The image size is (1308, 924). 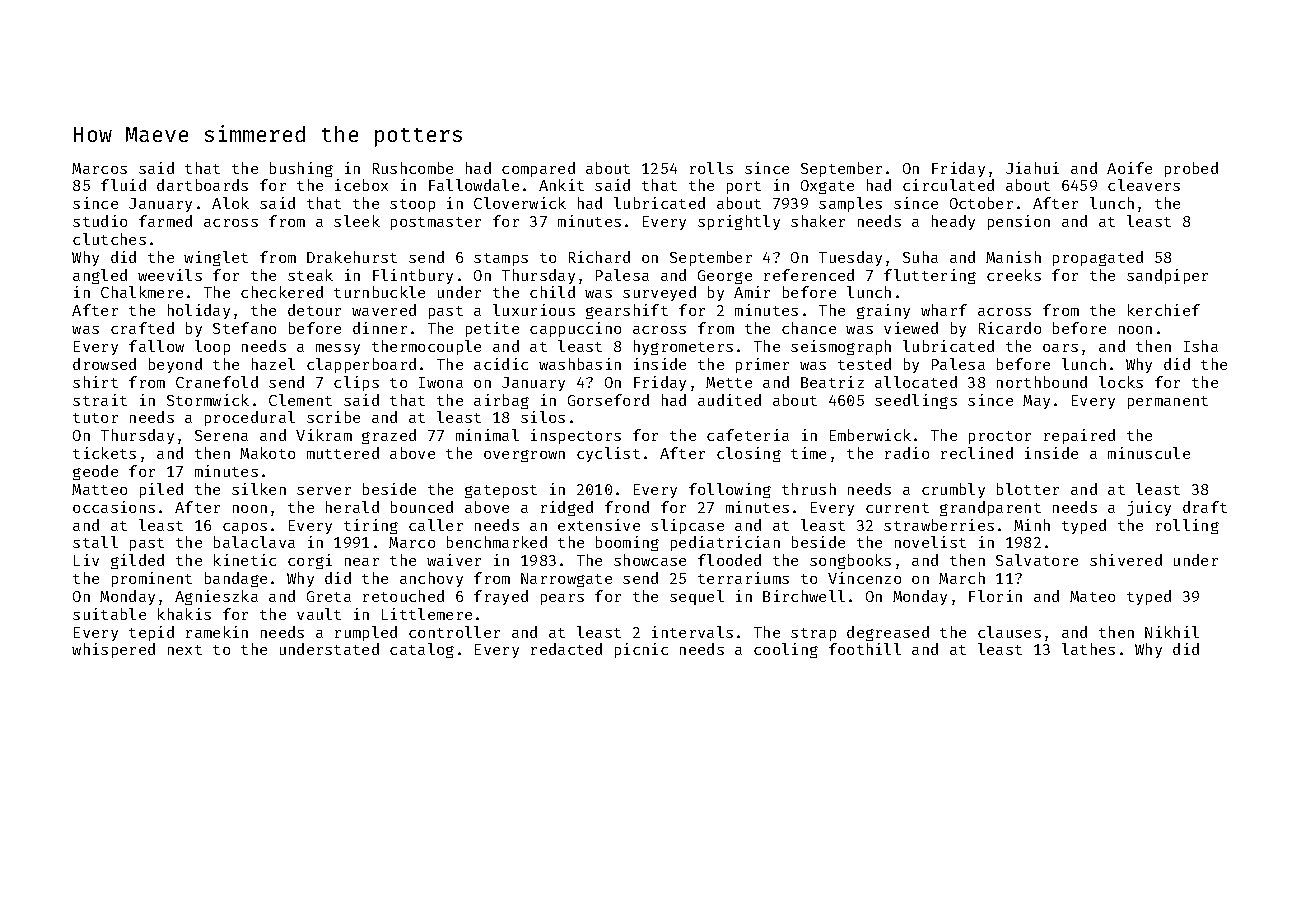 What do you see at coordinates (1126, 560) in the document?
I see `shivered` at bounding box center [1126, 560].
